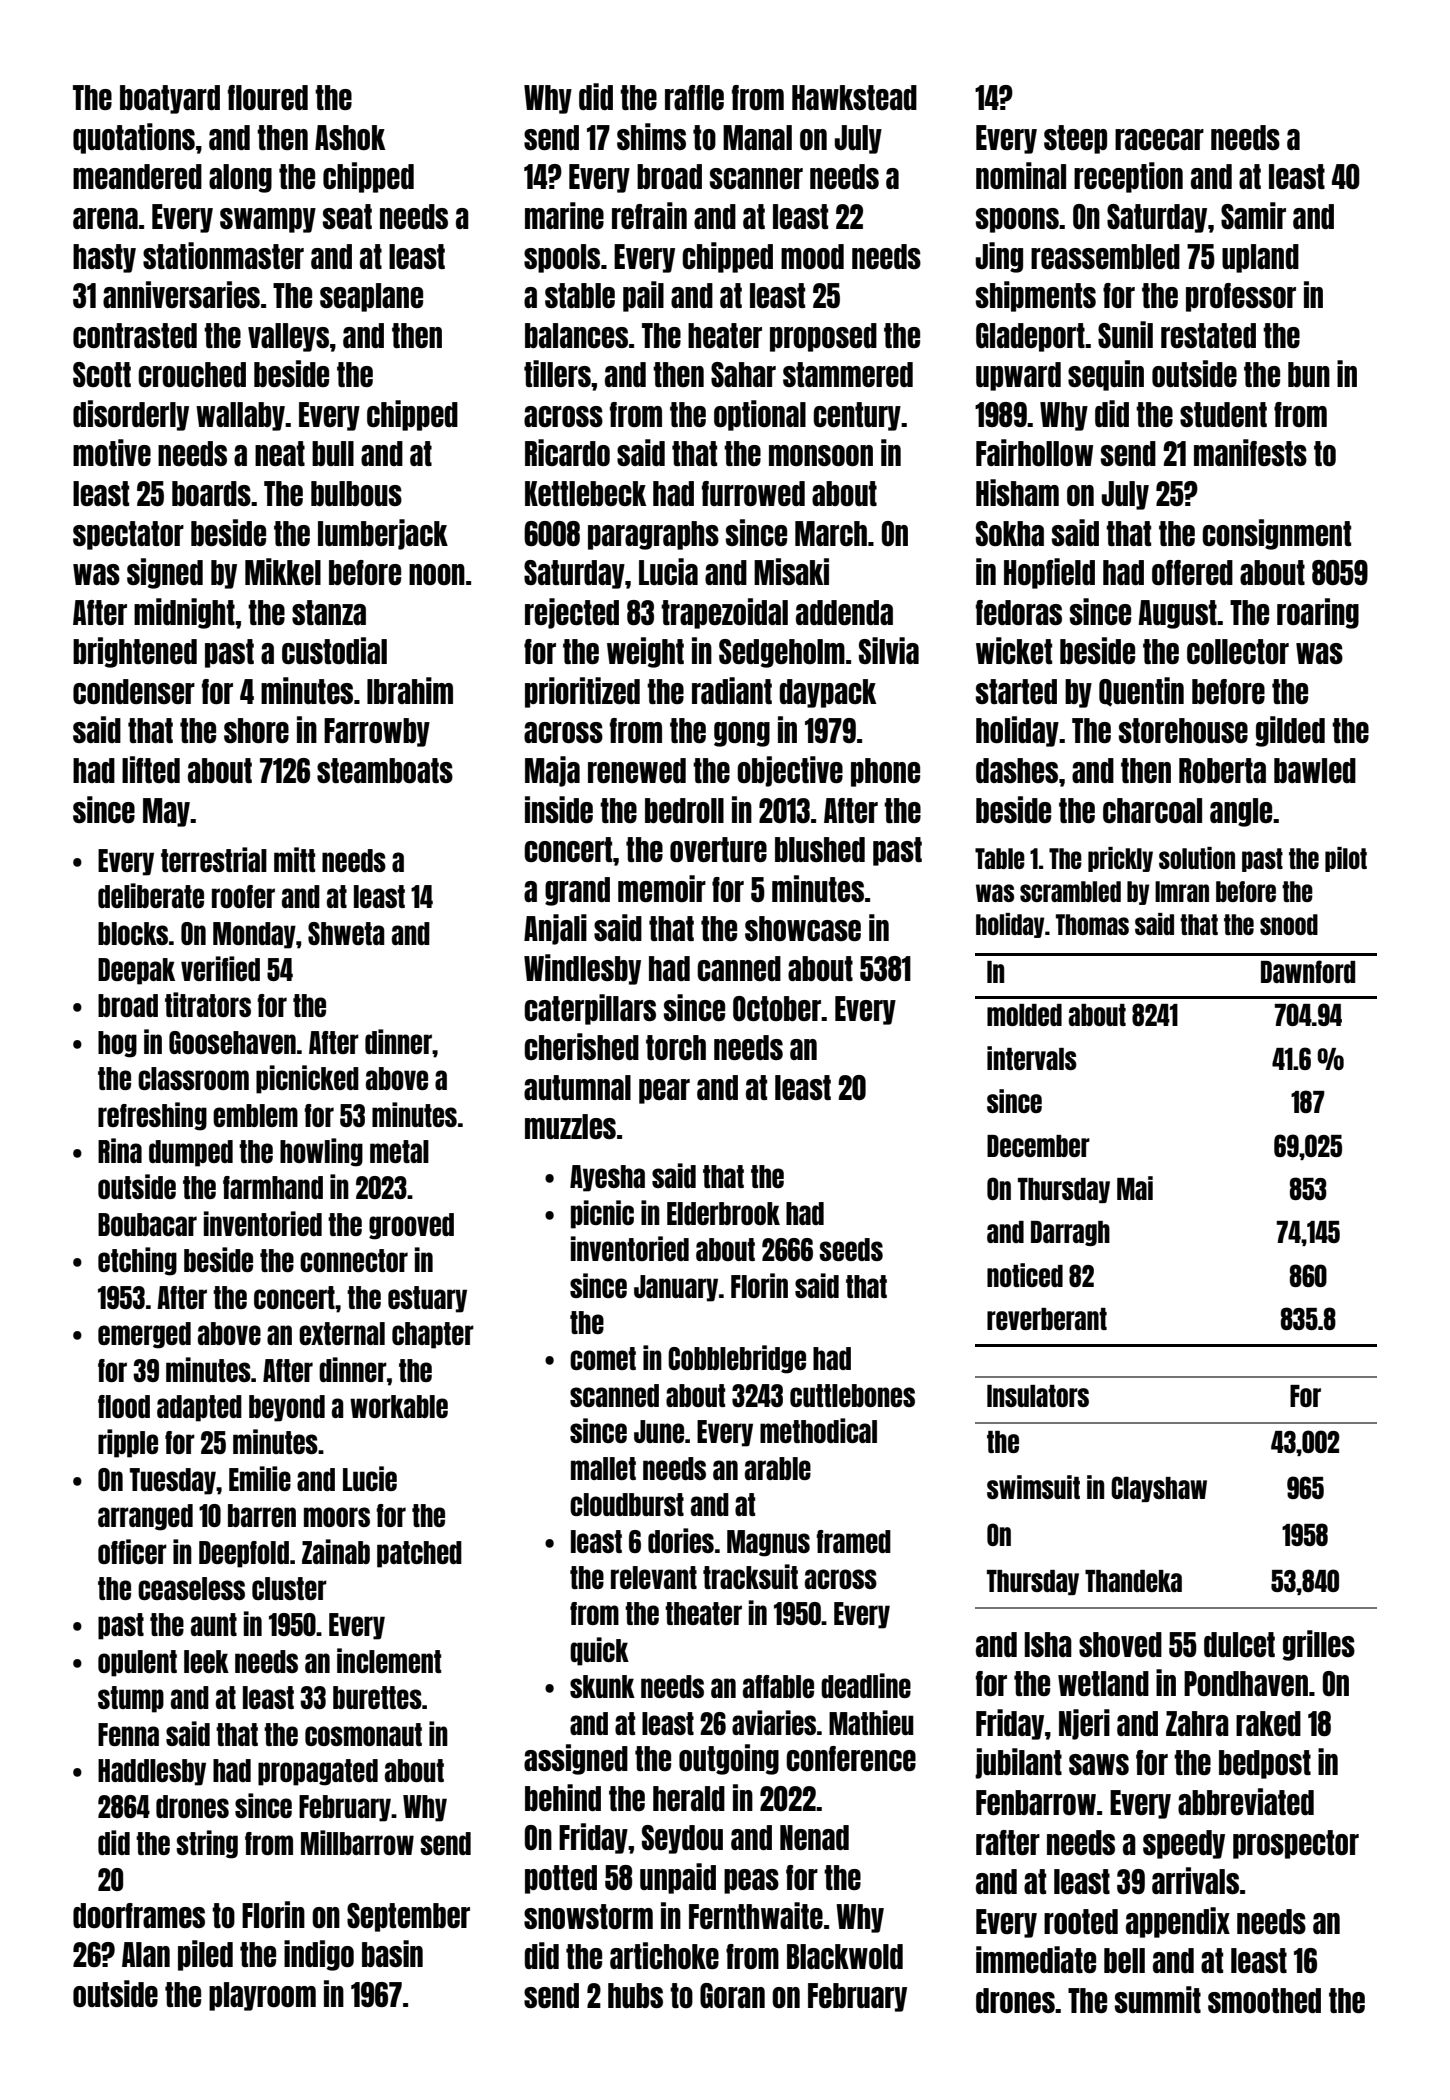  Describe the element at coordinates (350, 137) in the screenshot. I see `Ashok` at that location.
